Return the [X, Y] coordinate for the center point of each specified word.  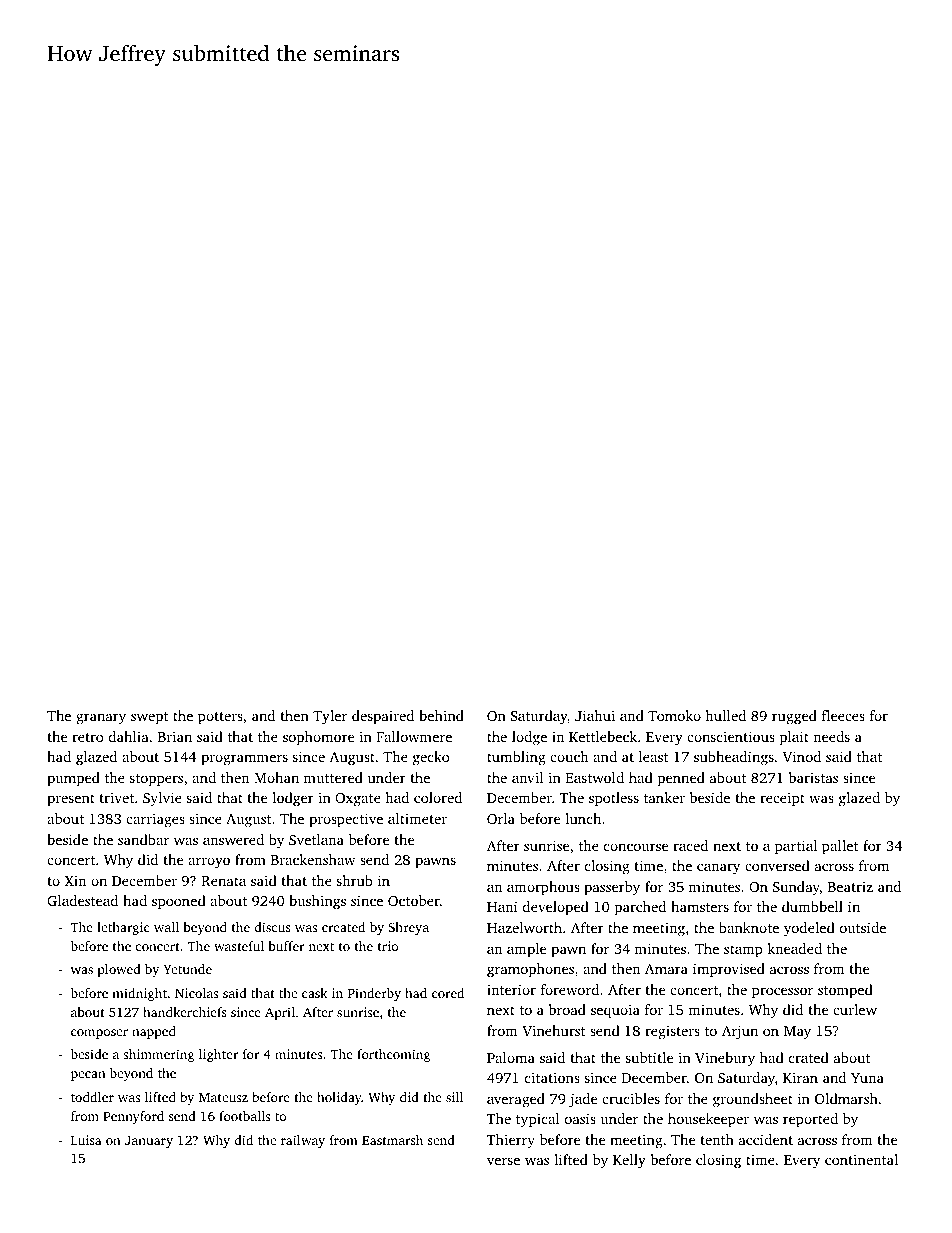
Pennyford [133, 1117]
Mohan [276, 777]
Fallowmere [414, 736]
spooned [179, 902]
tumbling [516, 758]
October [414, 900]
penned [681, 779]
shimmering [158, 1055]
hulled [725, 715]
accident [766, 1139]
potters [220, 718]
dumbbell [812, 906]
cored [448, 993]
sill [454, 1097]
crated [809, 1057]
